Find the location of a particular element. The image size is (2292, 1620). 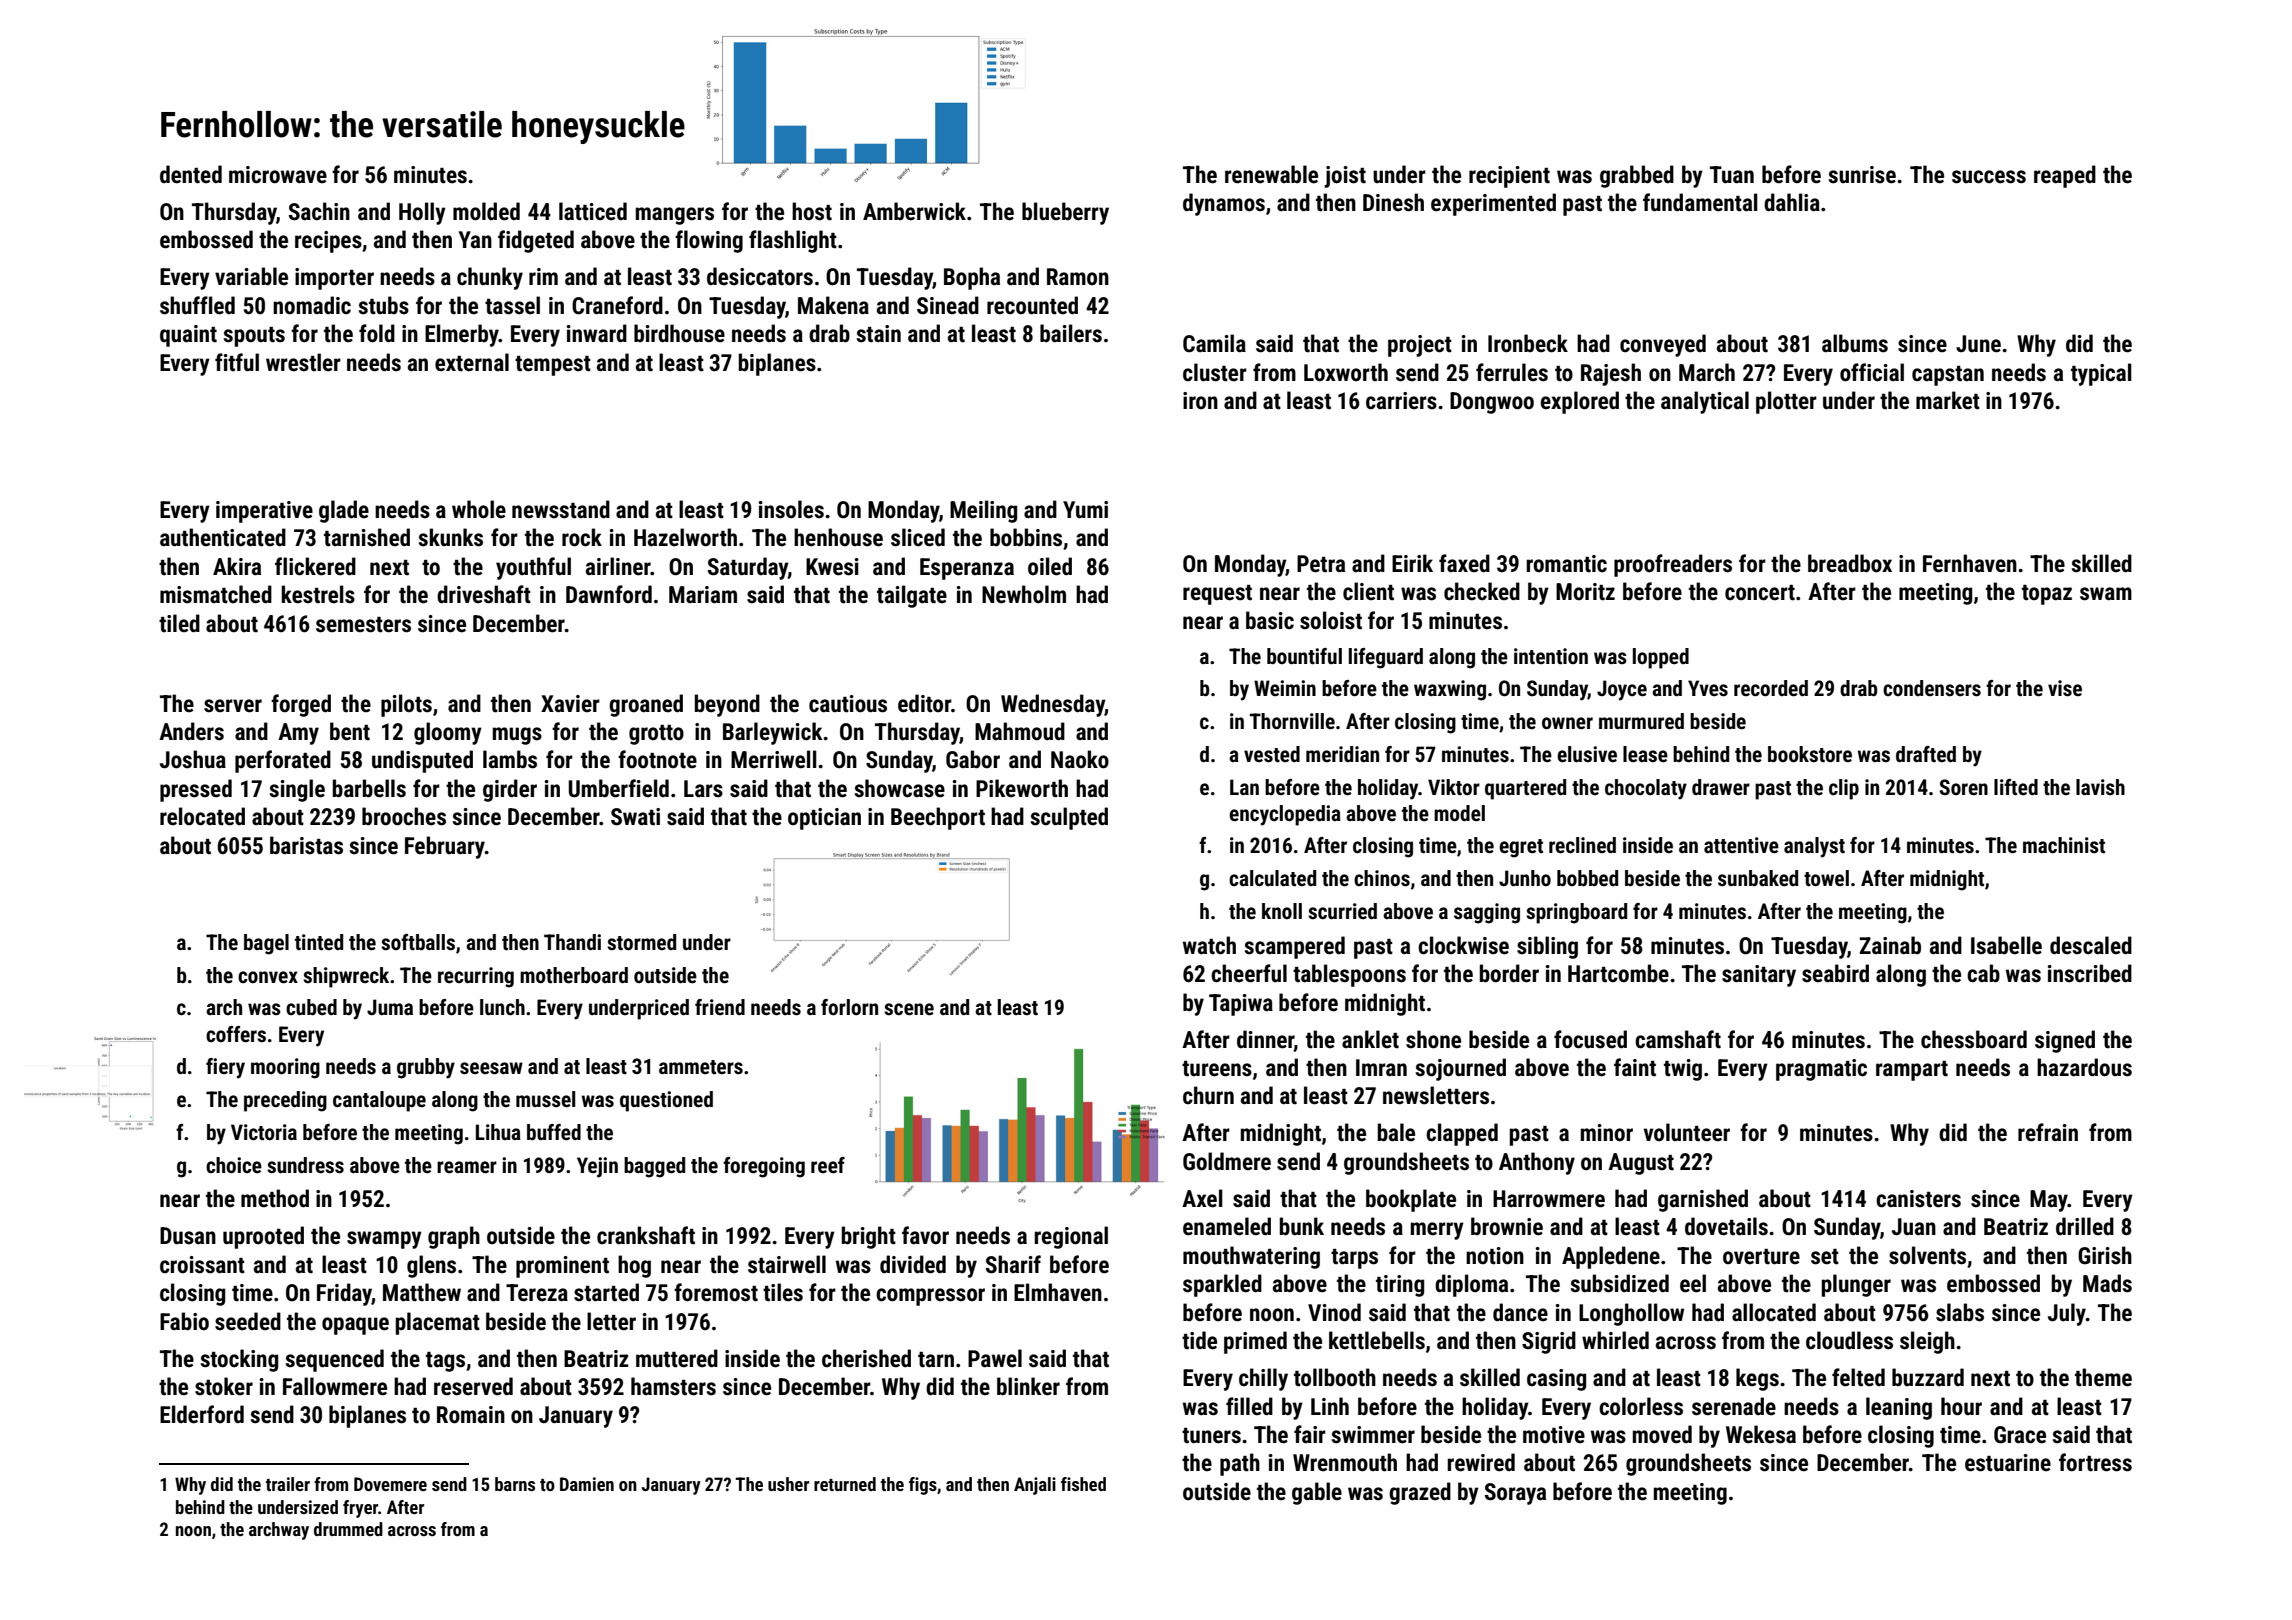

condensers is located at coordinates (1932, 688).
